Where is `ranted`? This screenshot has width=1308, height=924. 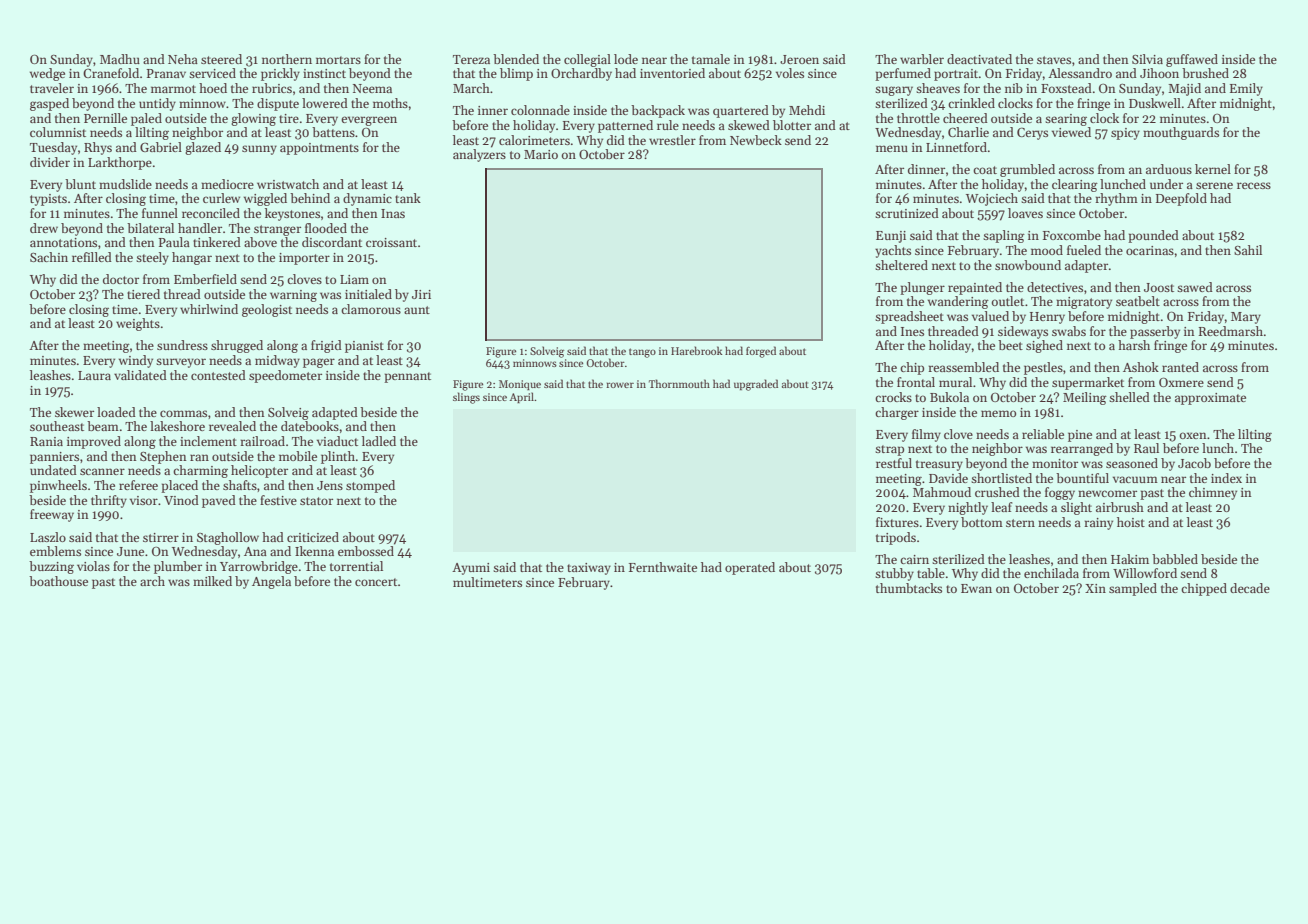 ranted is located at coordinates (1180, 367).
